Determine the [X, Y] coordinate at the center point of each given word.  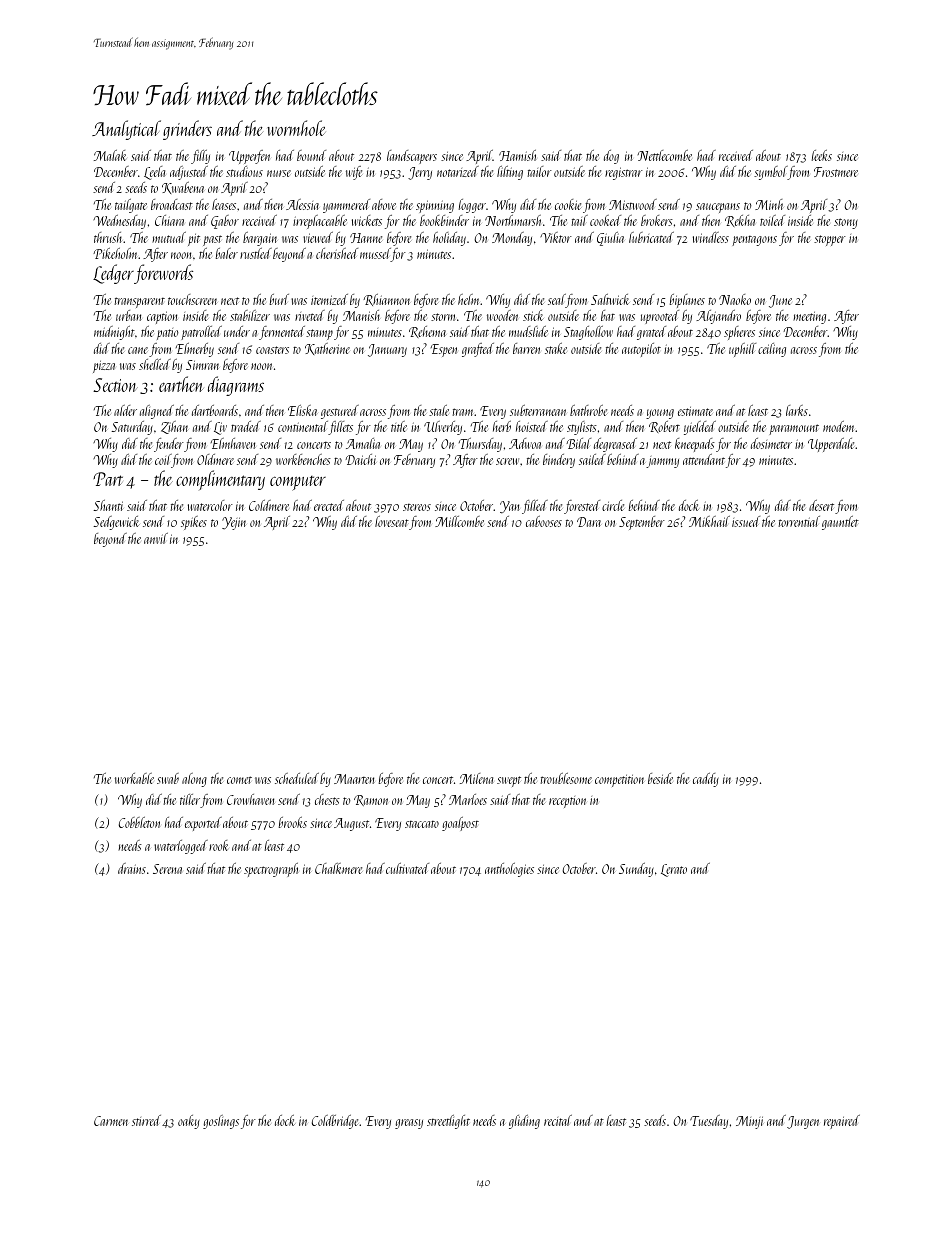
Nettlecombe [665, 155]
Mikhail [709, 521]
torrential [799, 521]
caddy [706, 780]
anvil [156, 538]
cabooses [544, 521]
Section [115, 385]
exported [203, 824]
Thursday [480, 445]
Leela [155, 173]
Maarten [354, 779]
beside [660, 778]
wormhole [296, 128]
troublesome [566, 778]
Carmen [111, 1121]
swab [168, 778]
